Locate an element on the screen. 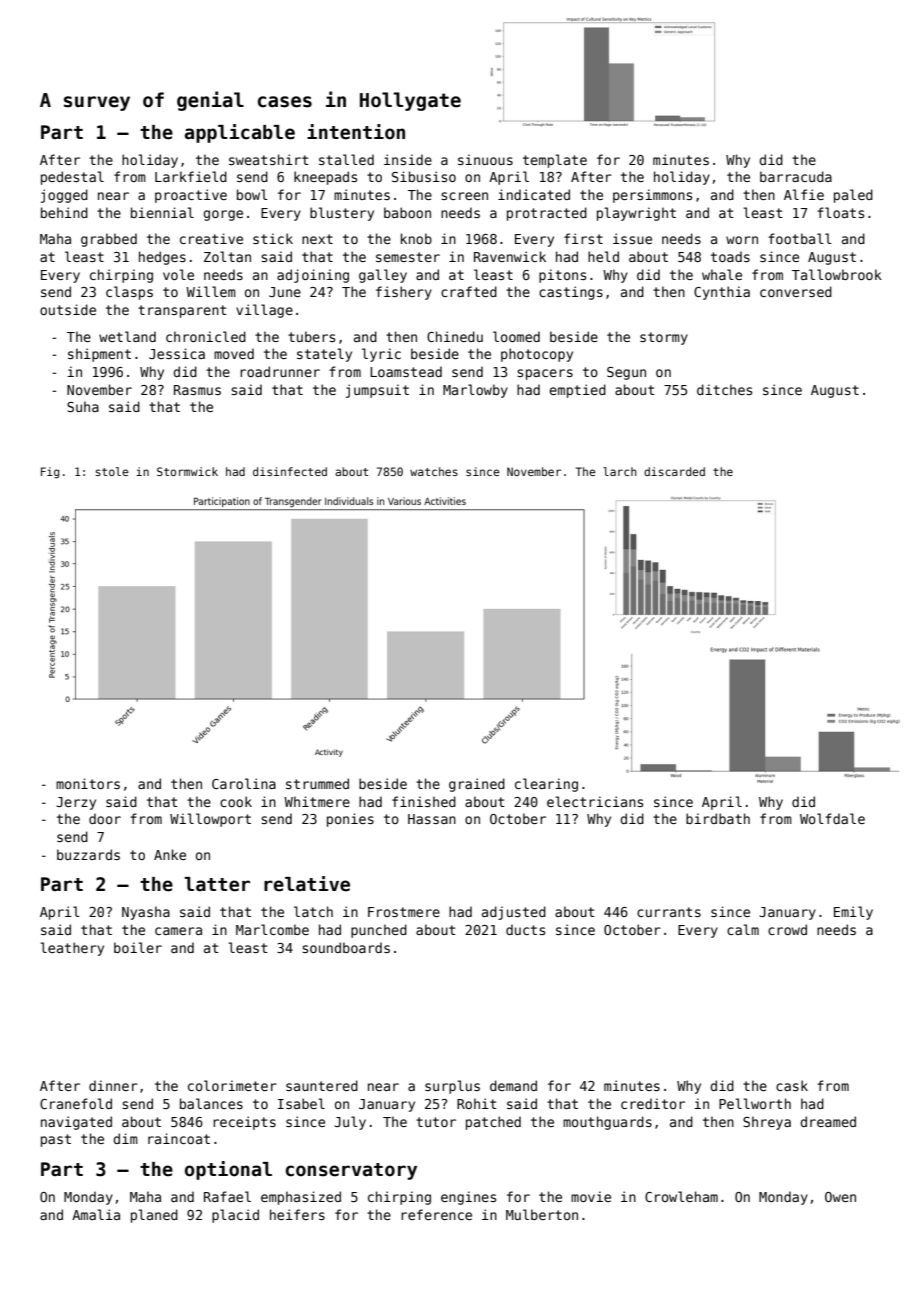  soundboards is located at coordinates (346, 947).
